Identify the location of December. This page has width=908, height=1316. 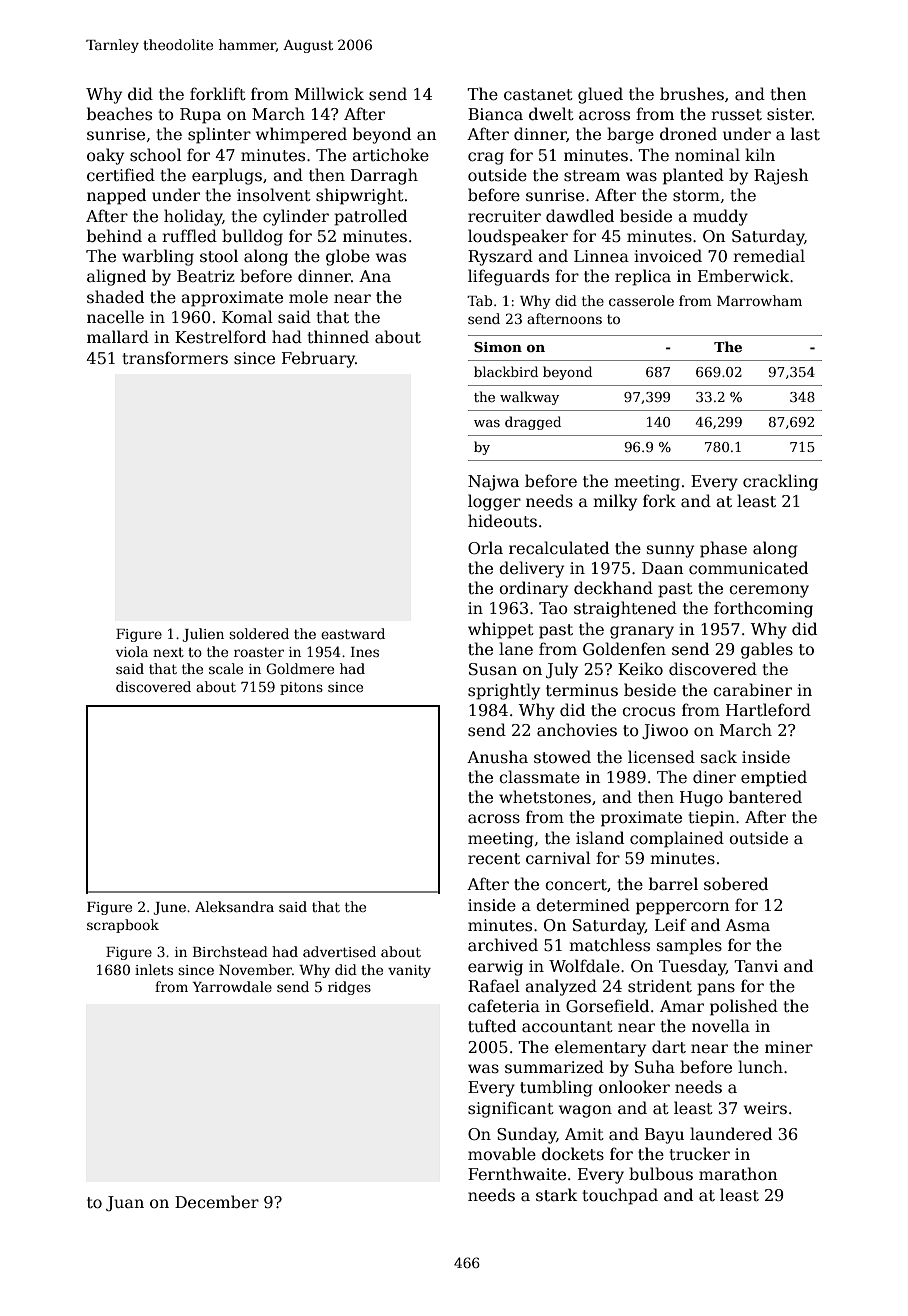
(217, 1201).
